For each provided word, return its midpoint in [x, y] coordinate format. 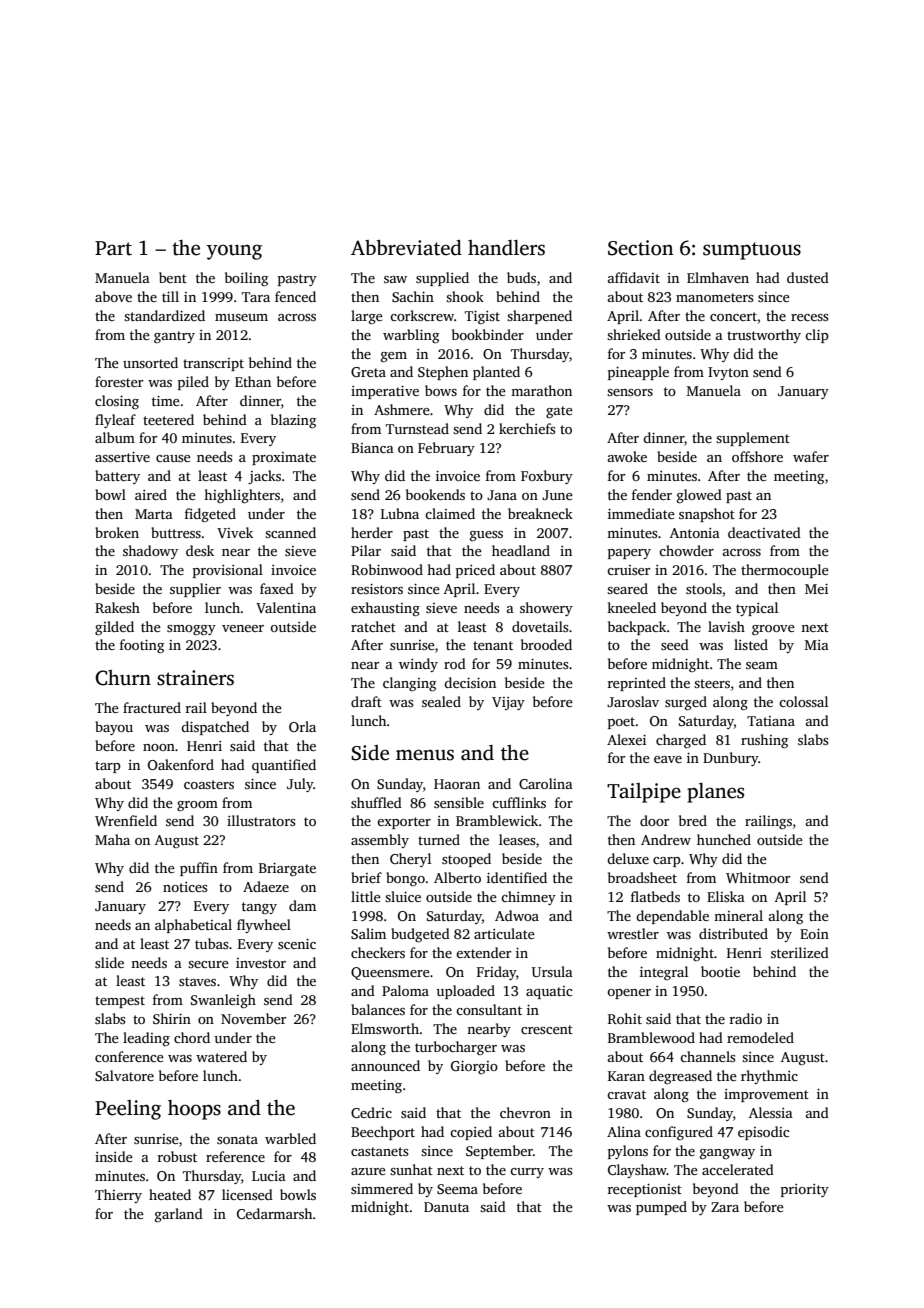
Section [641, 248]
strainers [195, 678]
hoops [194, 1110]
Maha [112, 839]
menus [425, 755]
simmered [382, 1188]
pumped [661, 1208]
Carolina [546, 783]
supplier [195, 590]
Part [113, 248]
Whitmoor [758, 877]
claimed [450, 513]
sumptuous [752, 251]
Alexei [626, 739]
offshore [757, 456]
